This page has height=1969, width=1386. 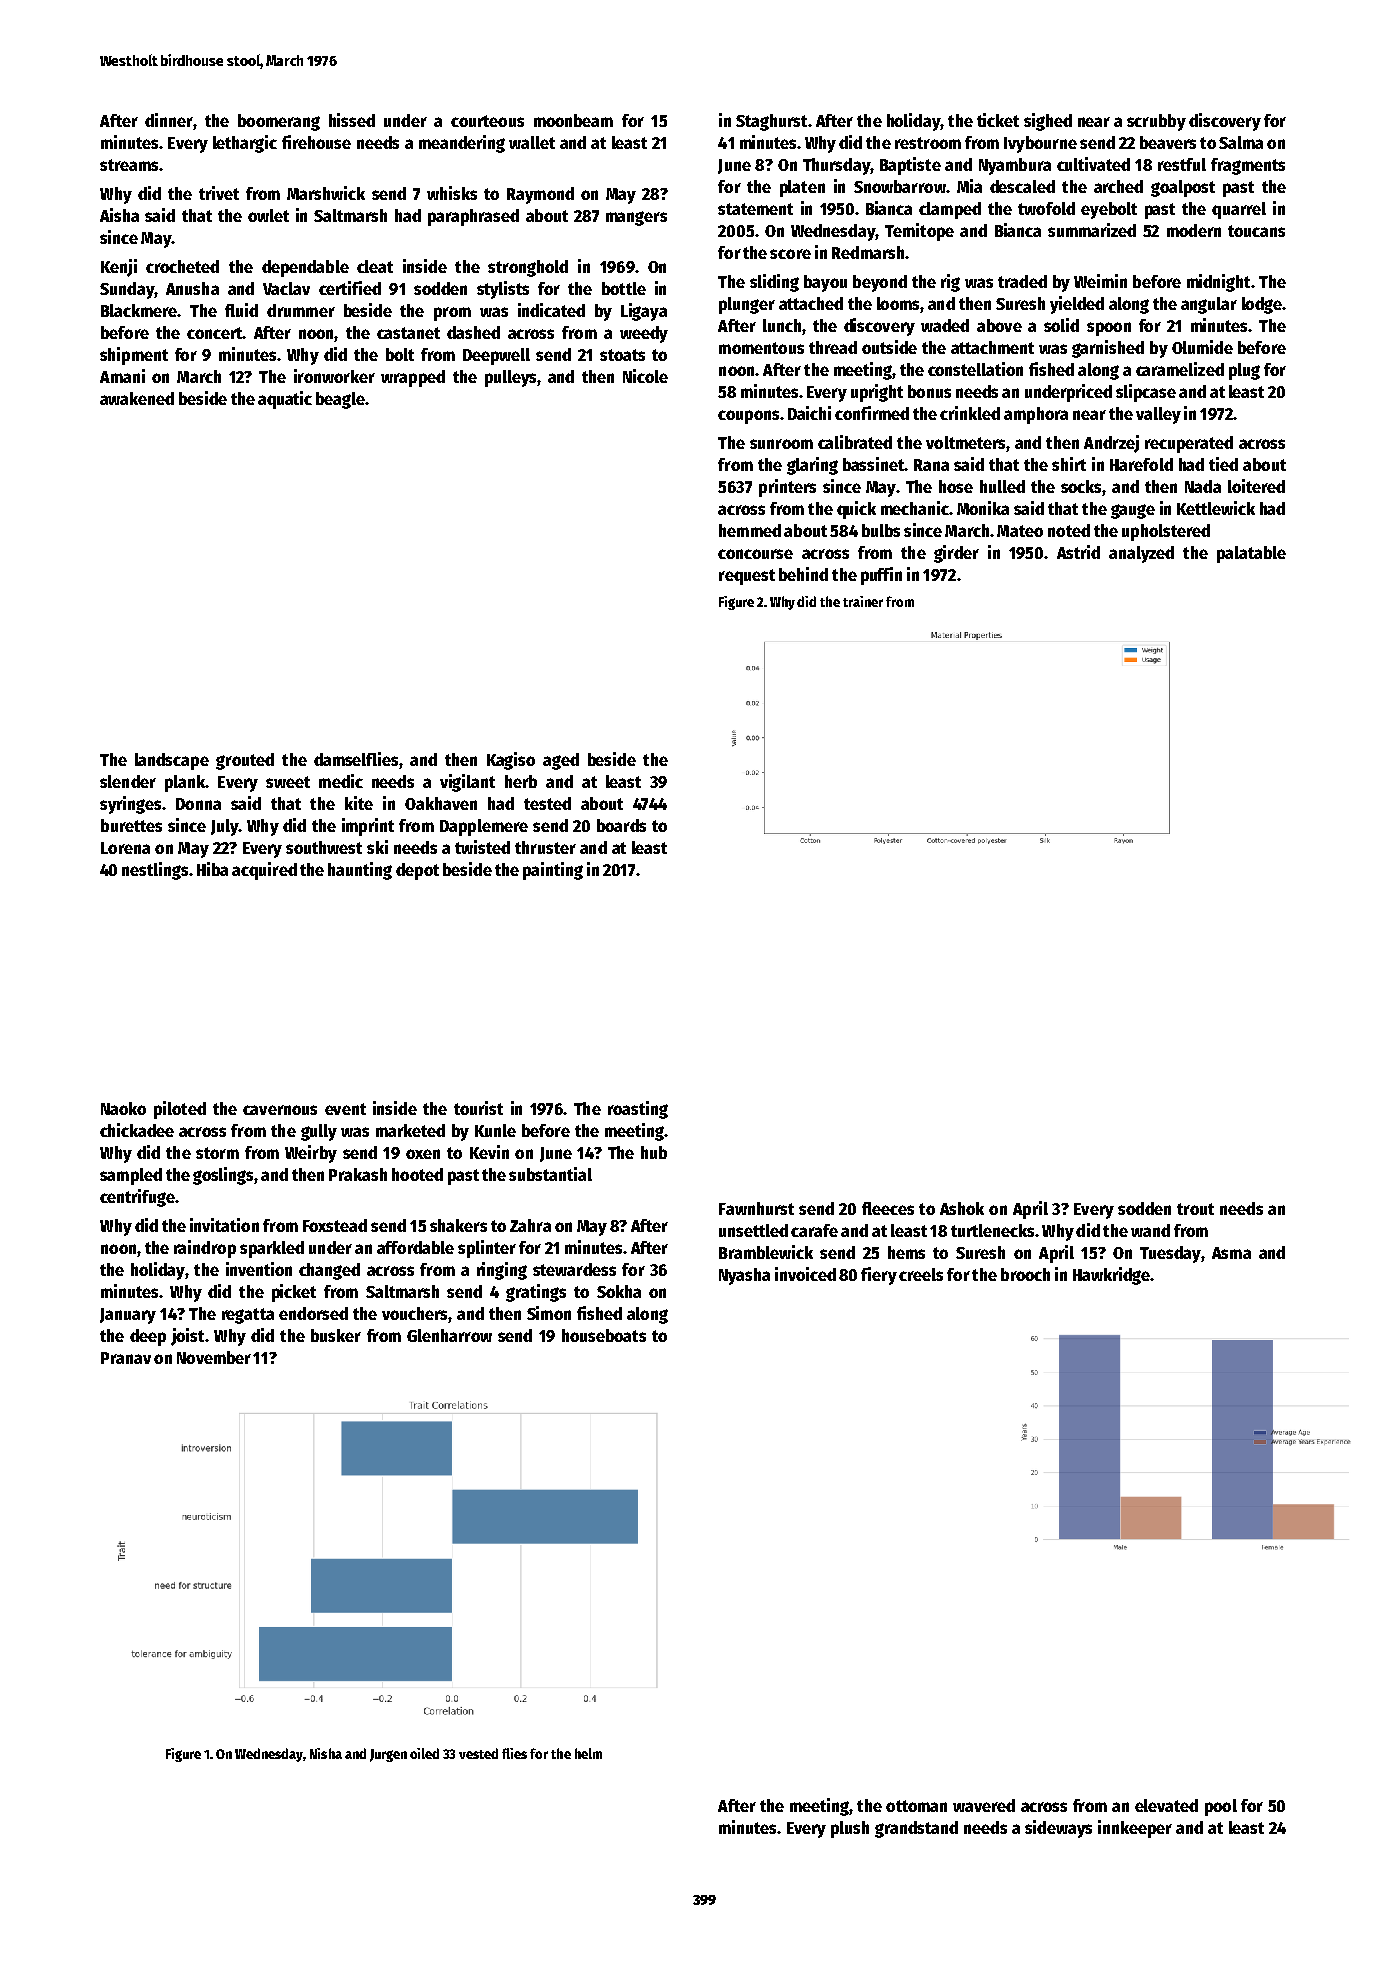 What do you see at coordinates (388, 1755) in the page?
I see `Jurgen` at bounding box center [388, 1755].
